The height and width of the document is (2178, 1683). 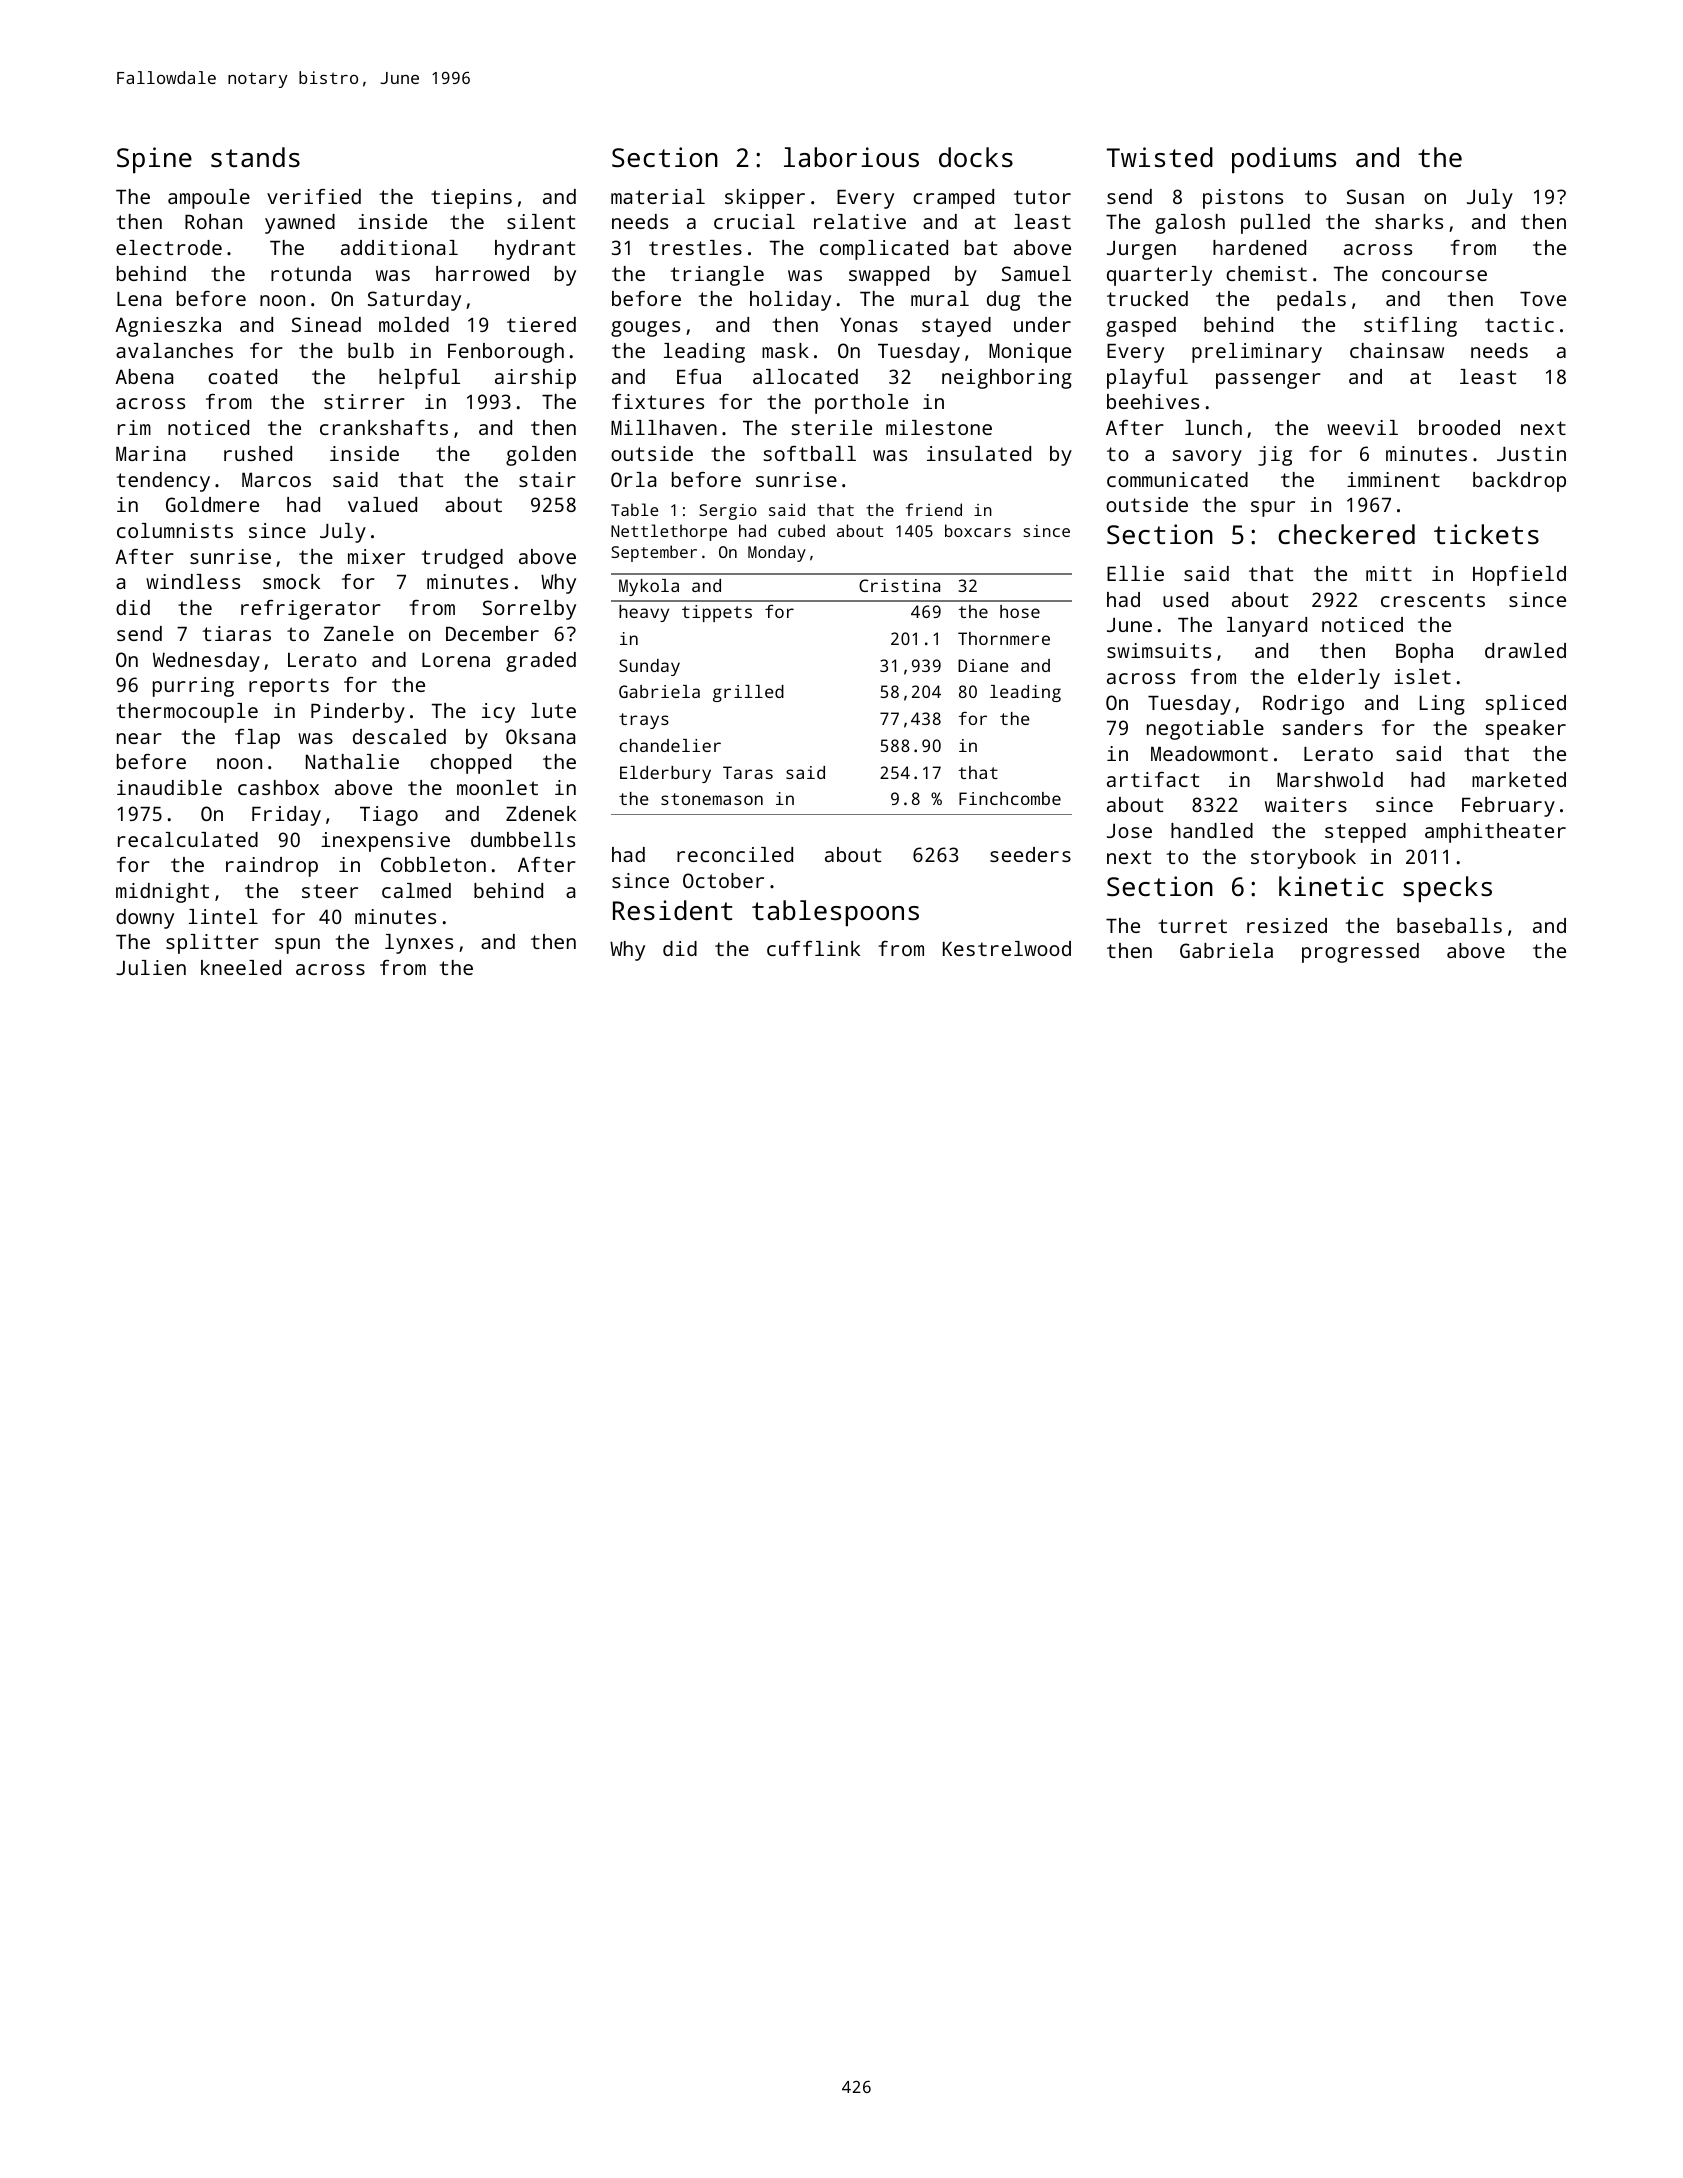 I want to click on Marshwold, so click(x=1330, y=779).
